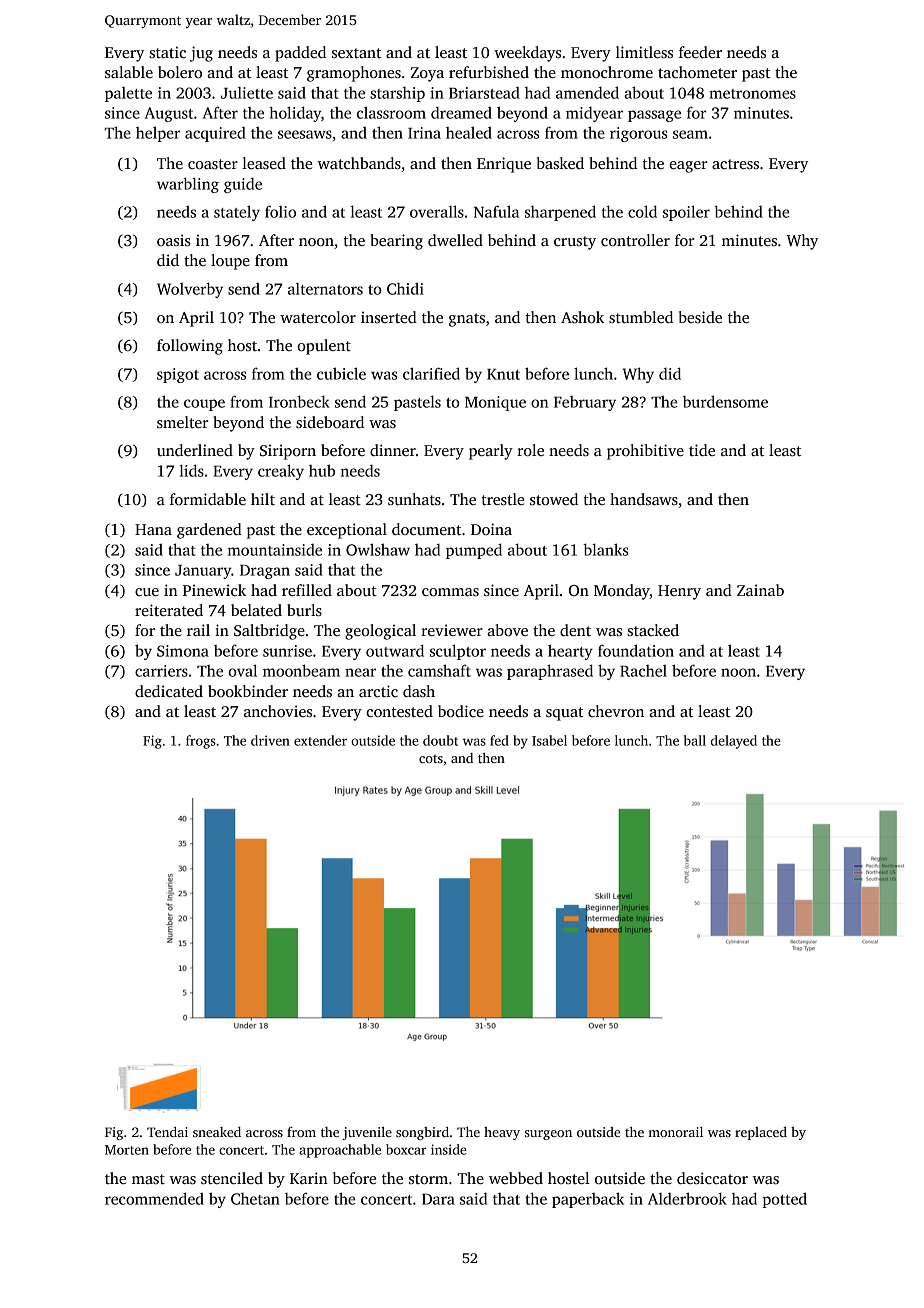 The image size is (924, 1308). What do you see at coordinates (450, 592) in the document?
I see `commas` at bounding box center [450, 592].
